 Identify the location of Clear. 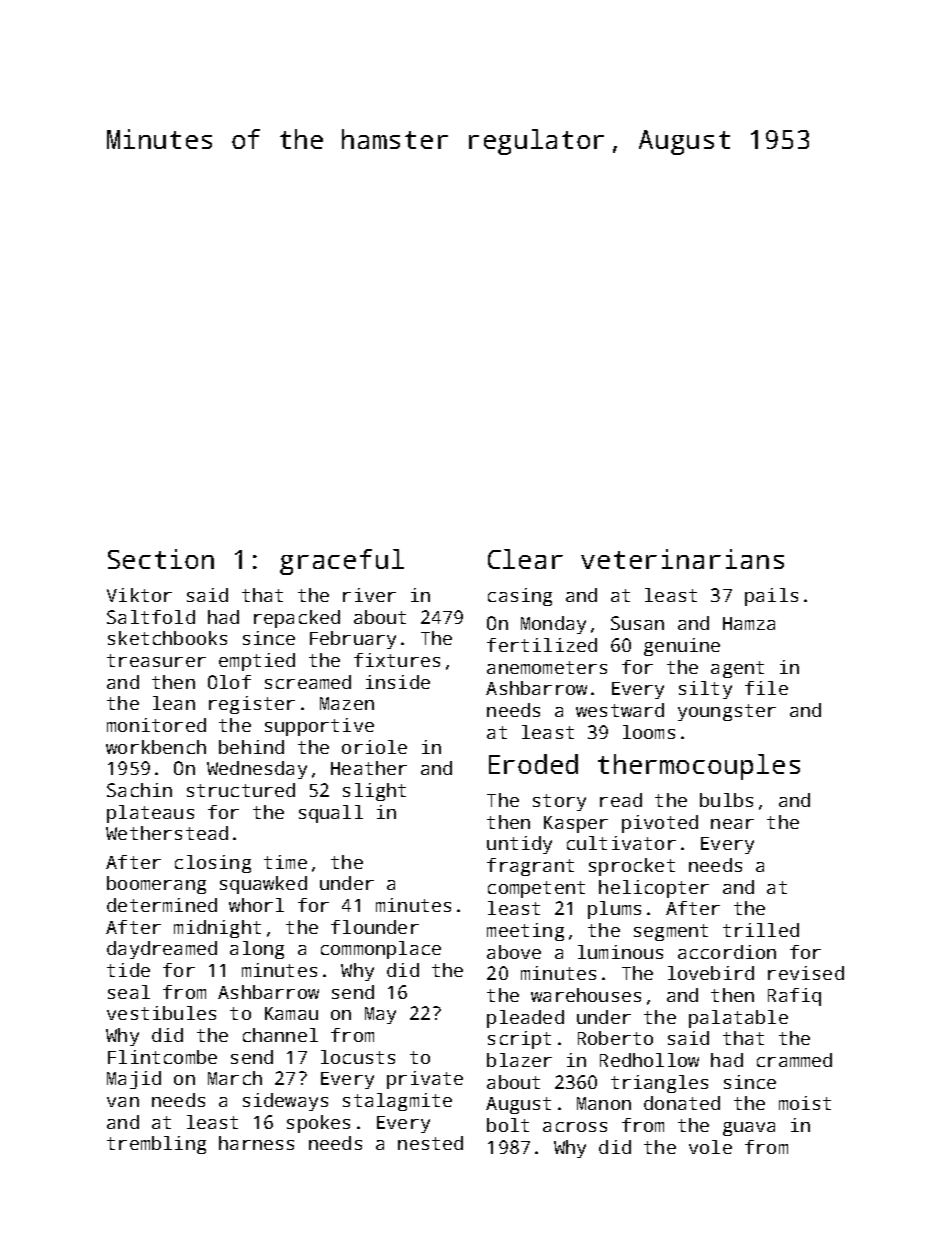
(525, 559).
